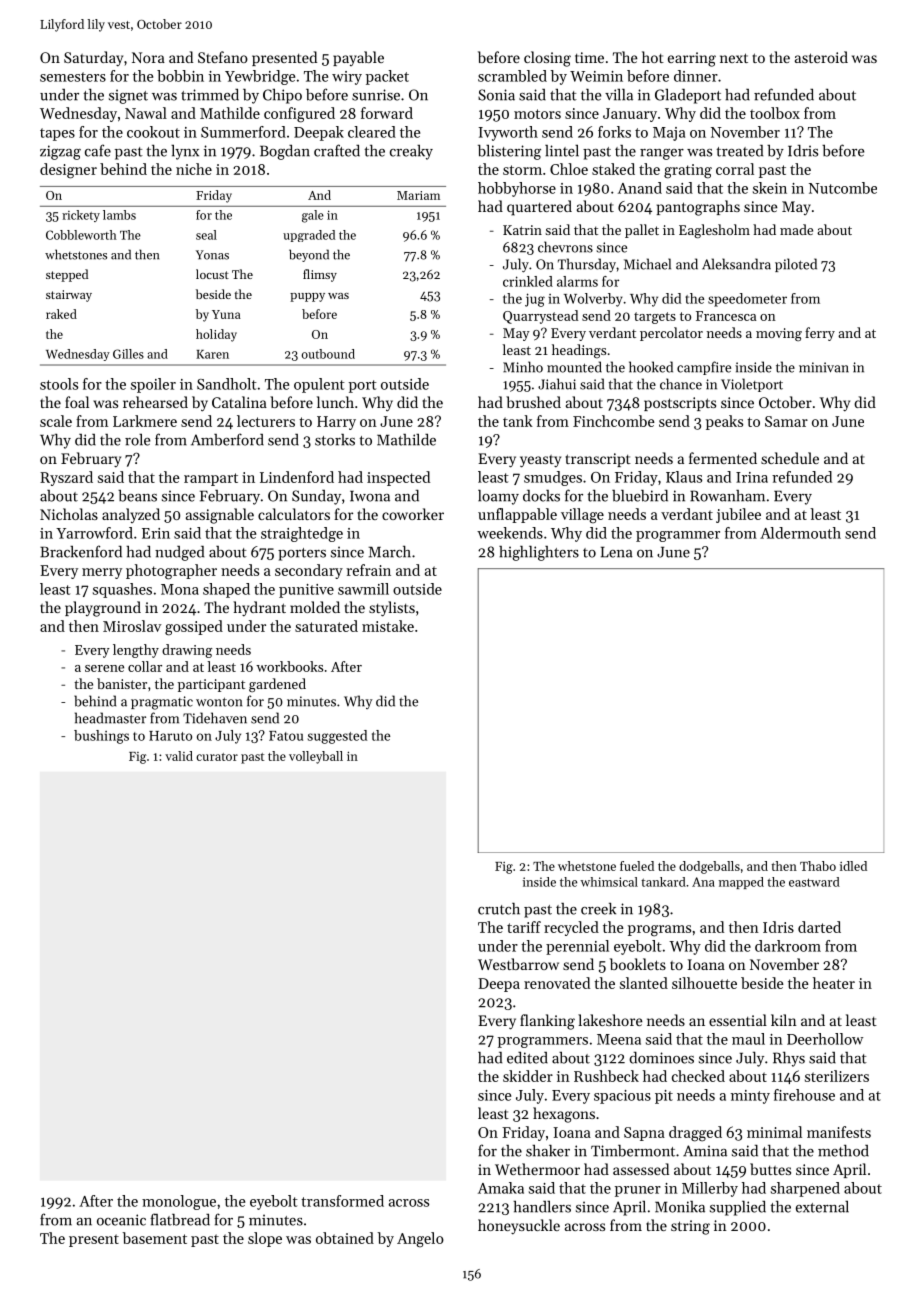  Describe the element at coordinates (313, 216) in the screenshot. I see `gale` at that location.
